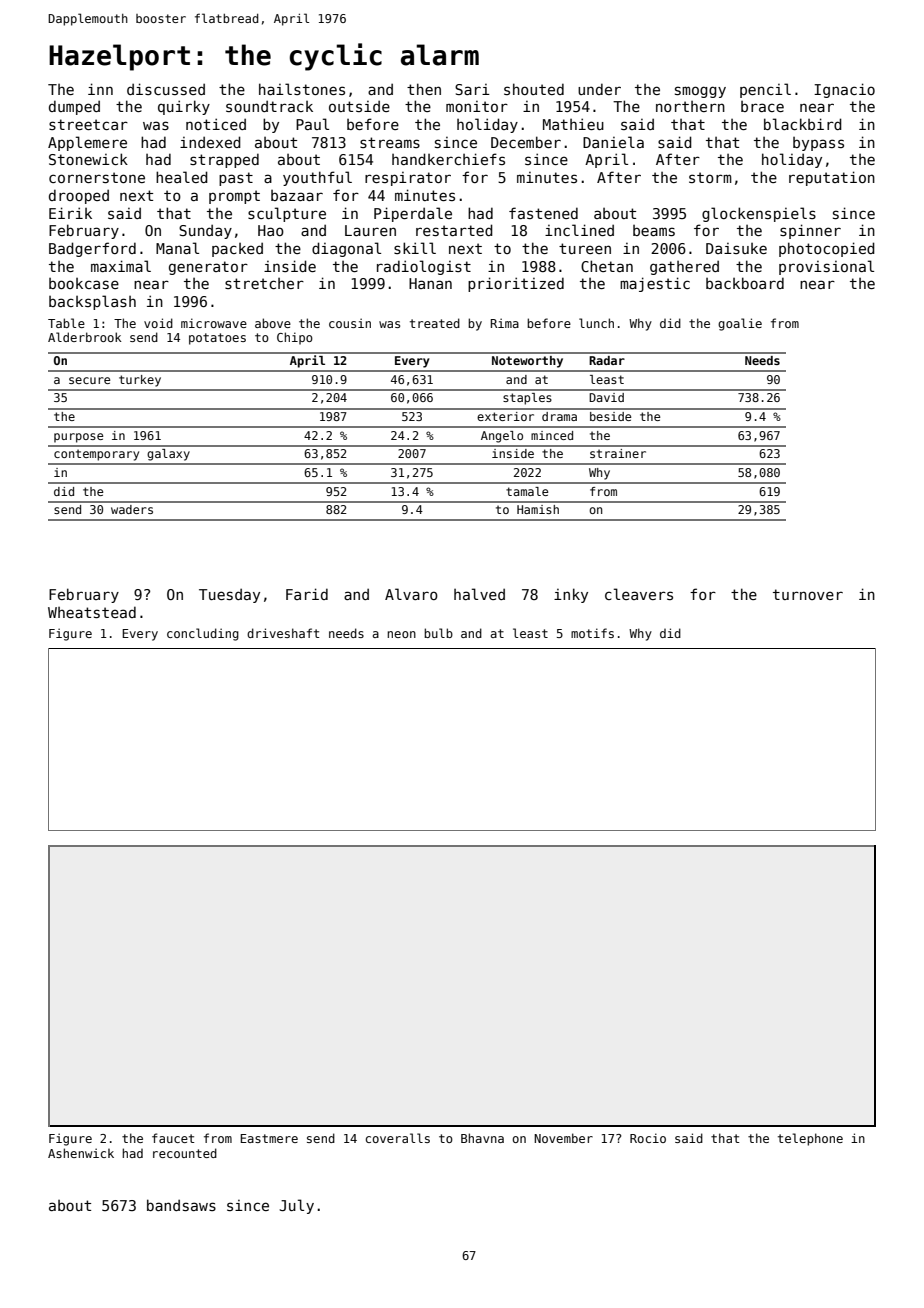 The width and height of the page is (924, 1308). What do you see at coordinates (736, 248) in the page?
I see `Daisuke` at bounding box center [736, 248].
